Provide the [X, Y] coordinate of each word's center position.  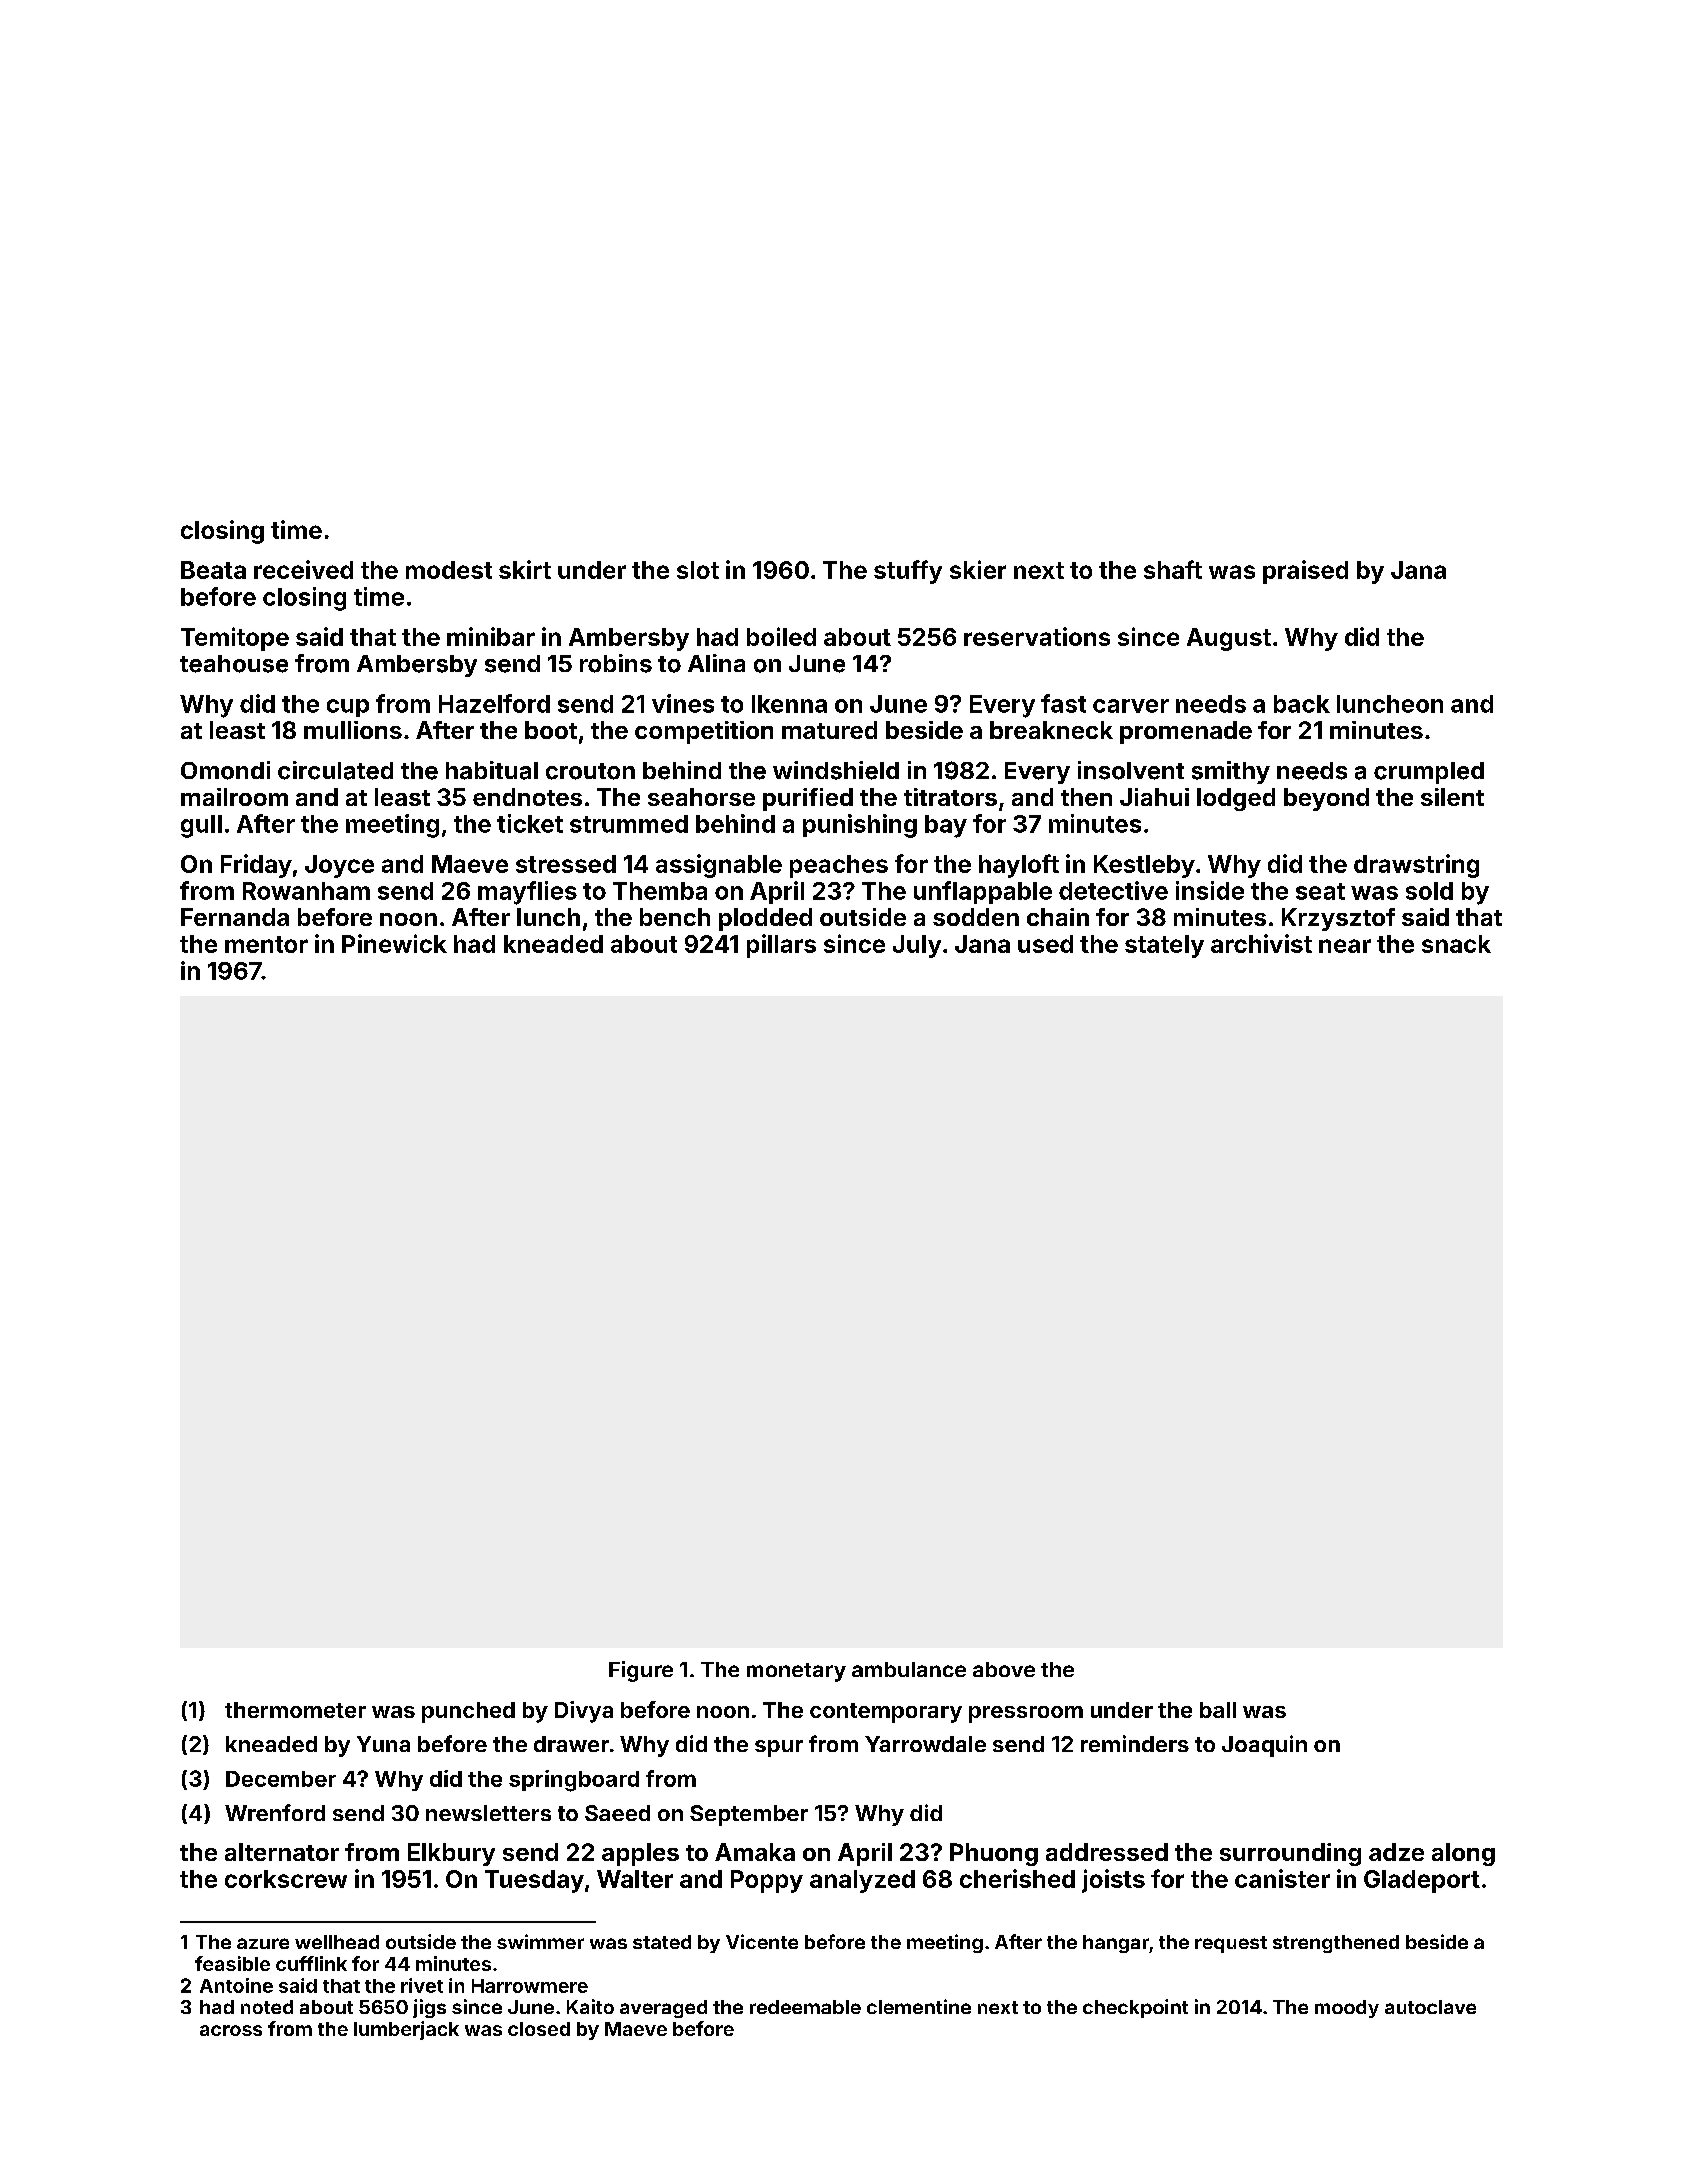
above [1004, 1669]
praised [1305, 572]
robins [616, 663]
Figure [641, 1671]
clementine [919, 2006]
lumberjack [406, 2030]
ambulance [909, 1669]
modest [449, 570]
